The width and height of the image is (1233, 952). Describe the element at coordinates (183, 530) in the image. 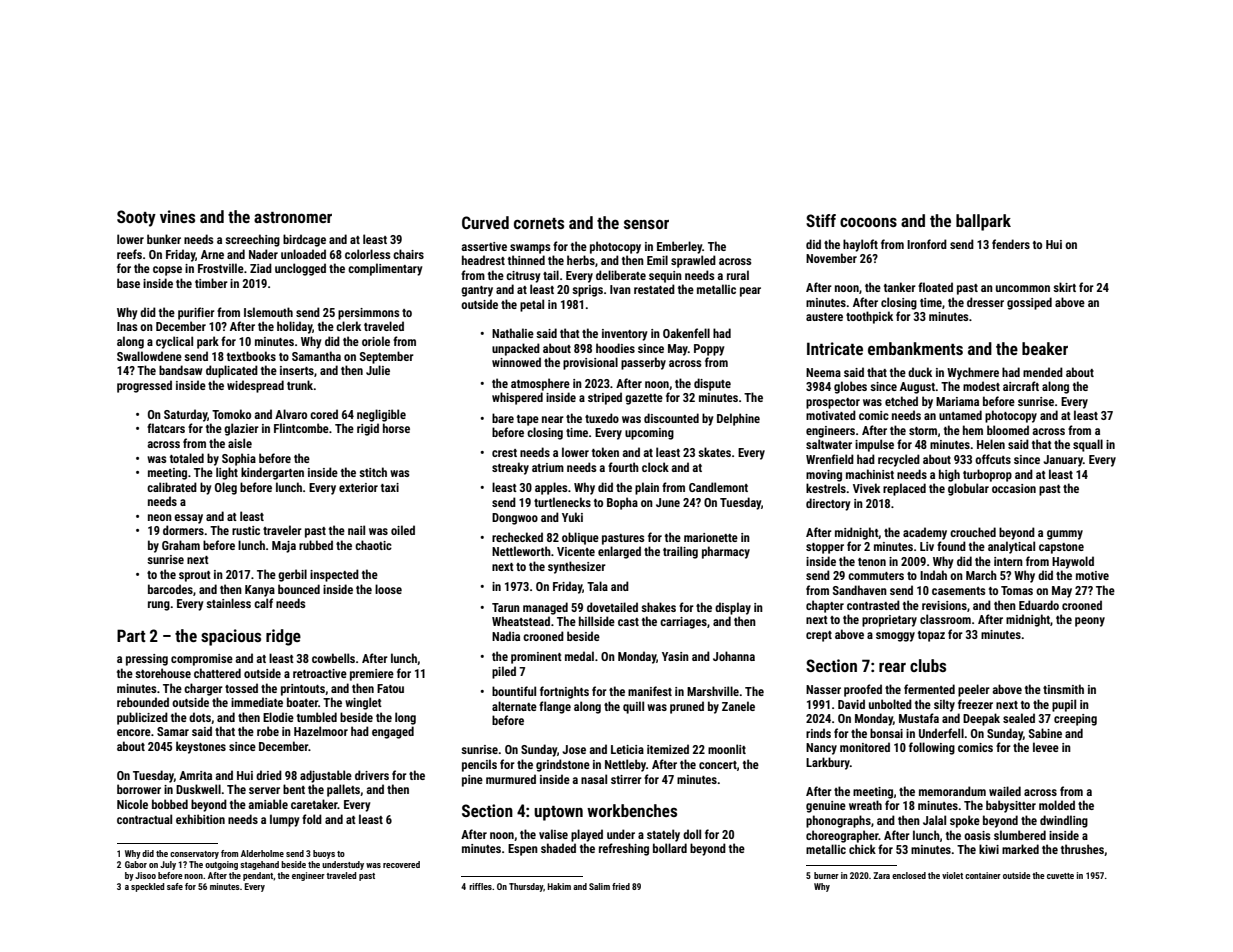

I see `dormers` at that location.
